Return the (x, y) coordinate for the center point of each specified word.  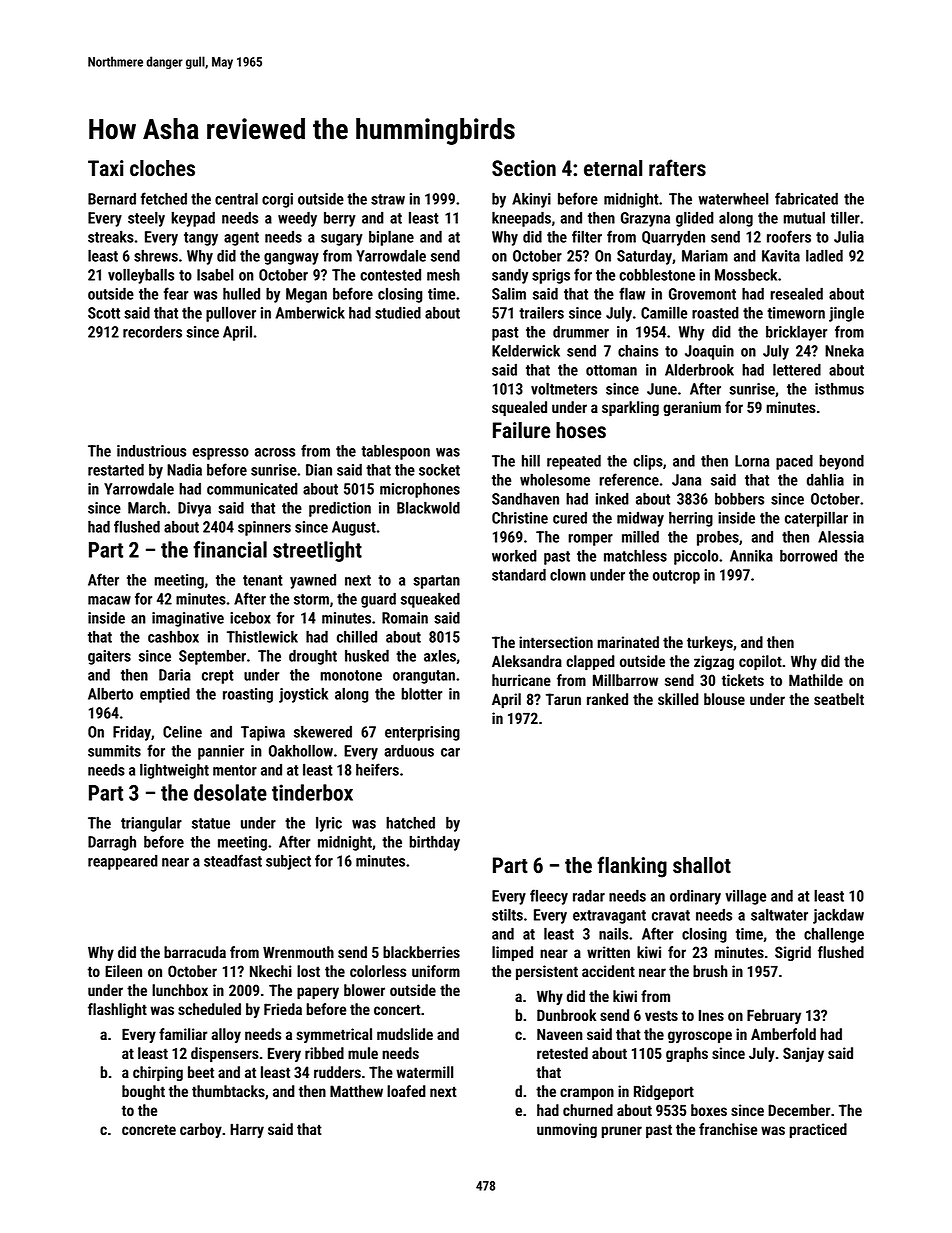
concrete (149, 1129)
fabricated (806, 198)
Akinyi (531, 200)
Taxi (106, 168)
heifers (377, 769)
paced (794, 462)
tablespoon (395, 452)
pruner (621, 1132)
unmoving (567, 1130)
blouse (724, 699)
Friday (132, 733)
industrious (151, 451)
